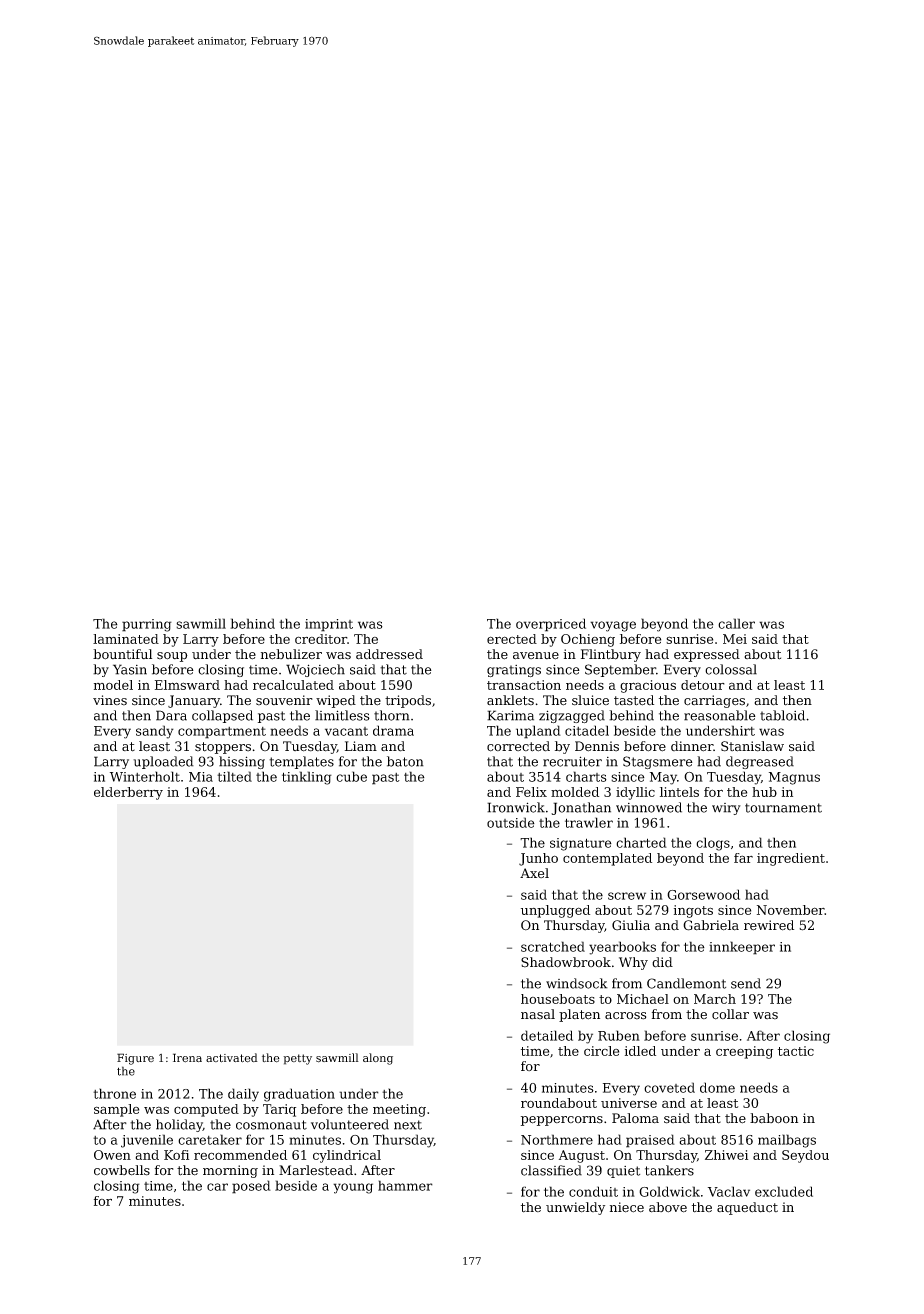 This image has height=1314, width=924. What do you see at coordinates (627, 1207) in the image?
I see `niece` at bounding box center [627, 1207].
